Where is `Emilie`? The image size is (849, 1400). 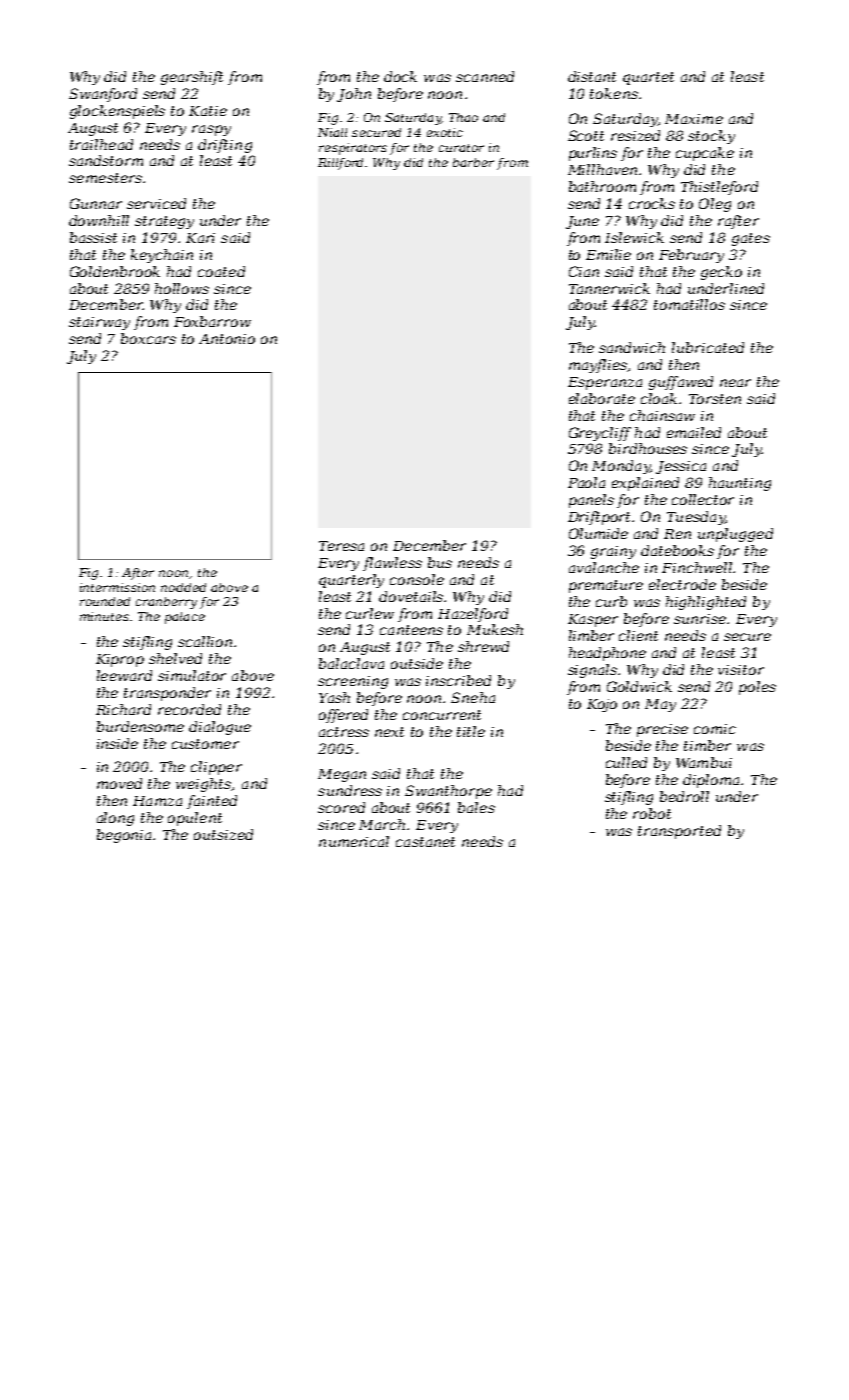
Emilie is located at coordinates (608, 254).
